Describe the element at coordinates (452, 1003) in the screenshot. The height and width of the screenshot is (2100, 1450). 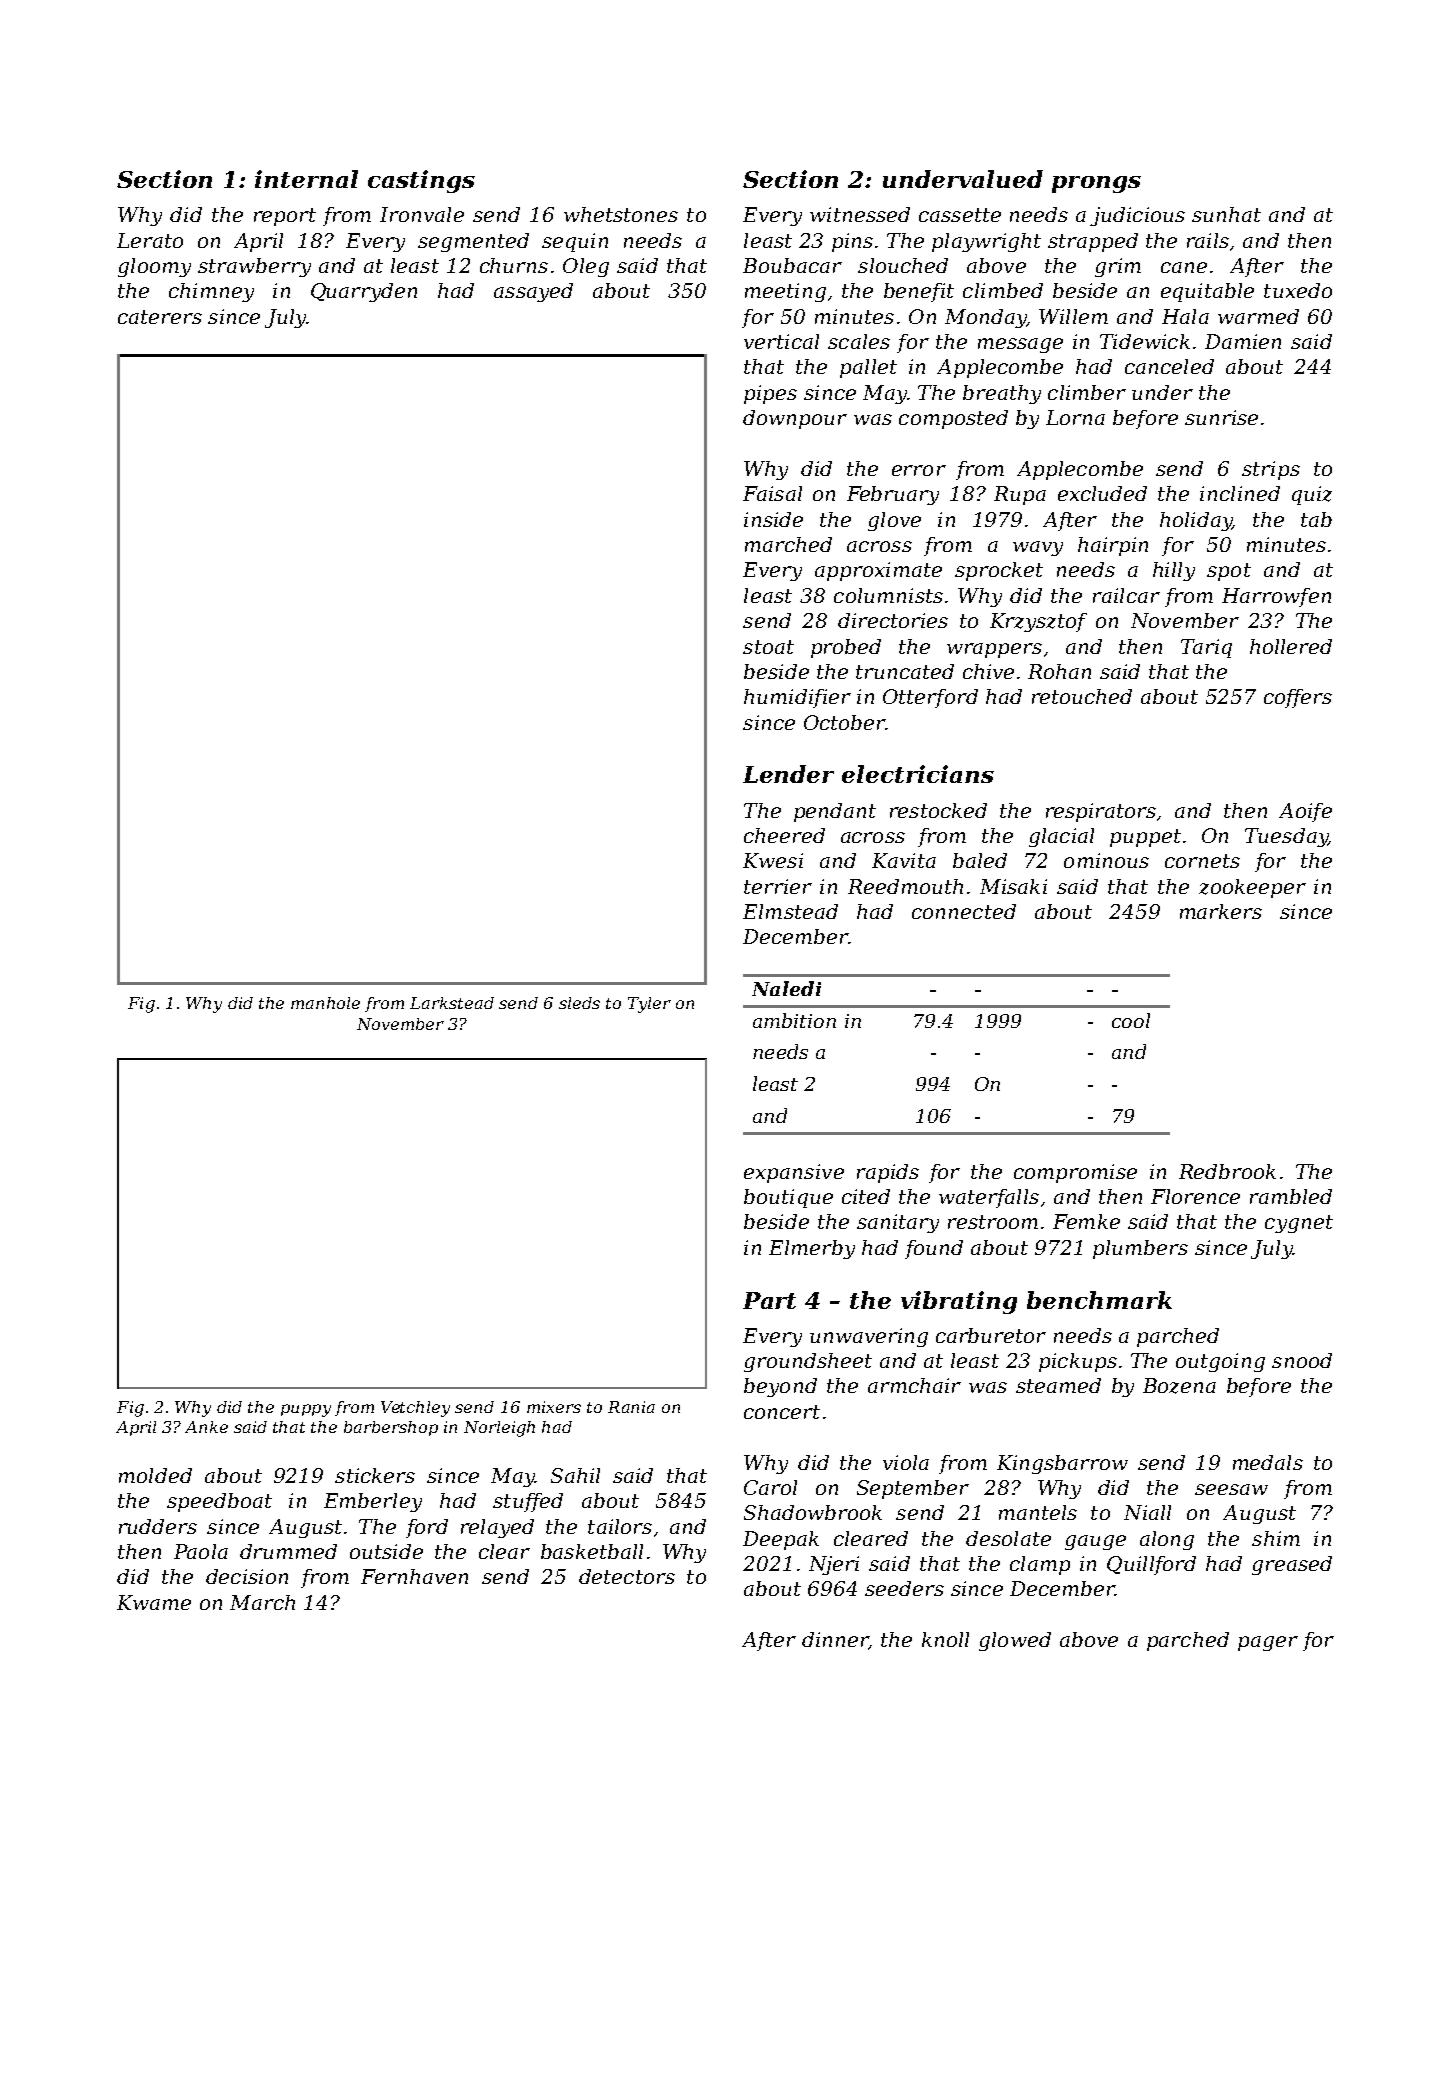
I see `Larkstead` at that location.
